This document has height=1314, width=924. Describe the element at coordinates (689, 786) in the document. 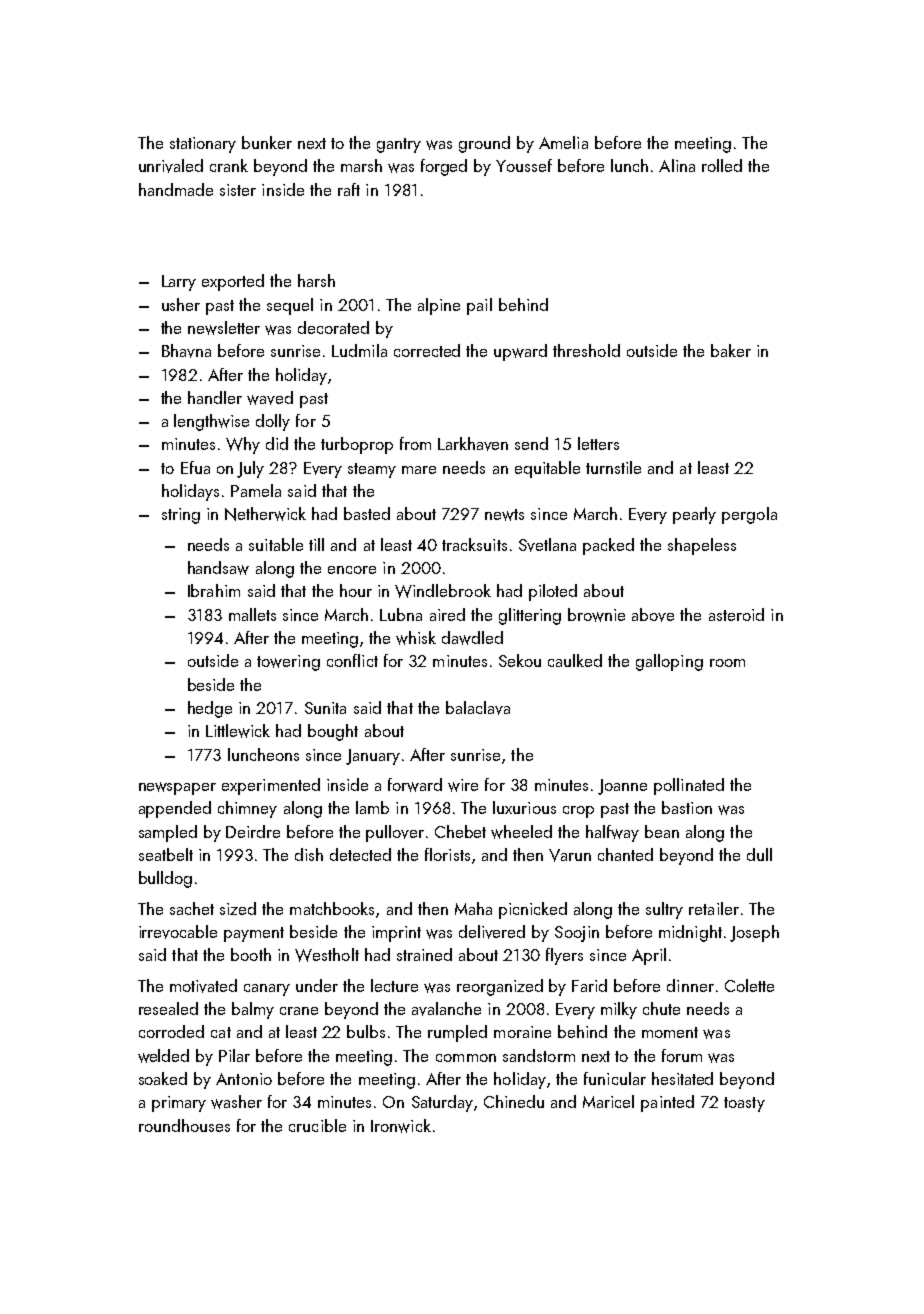

I see `pollinated` at that location.
